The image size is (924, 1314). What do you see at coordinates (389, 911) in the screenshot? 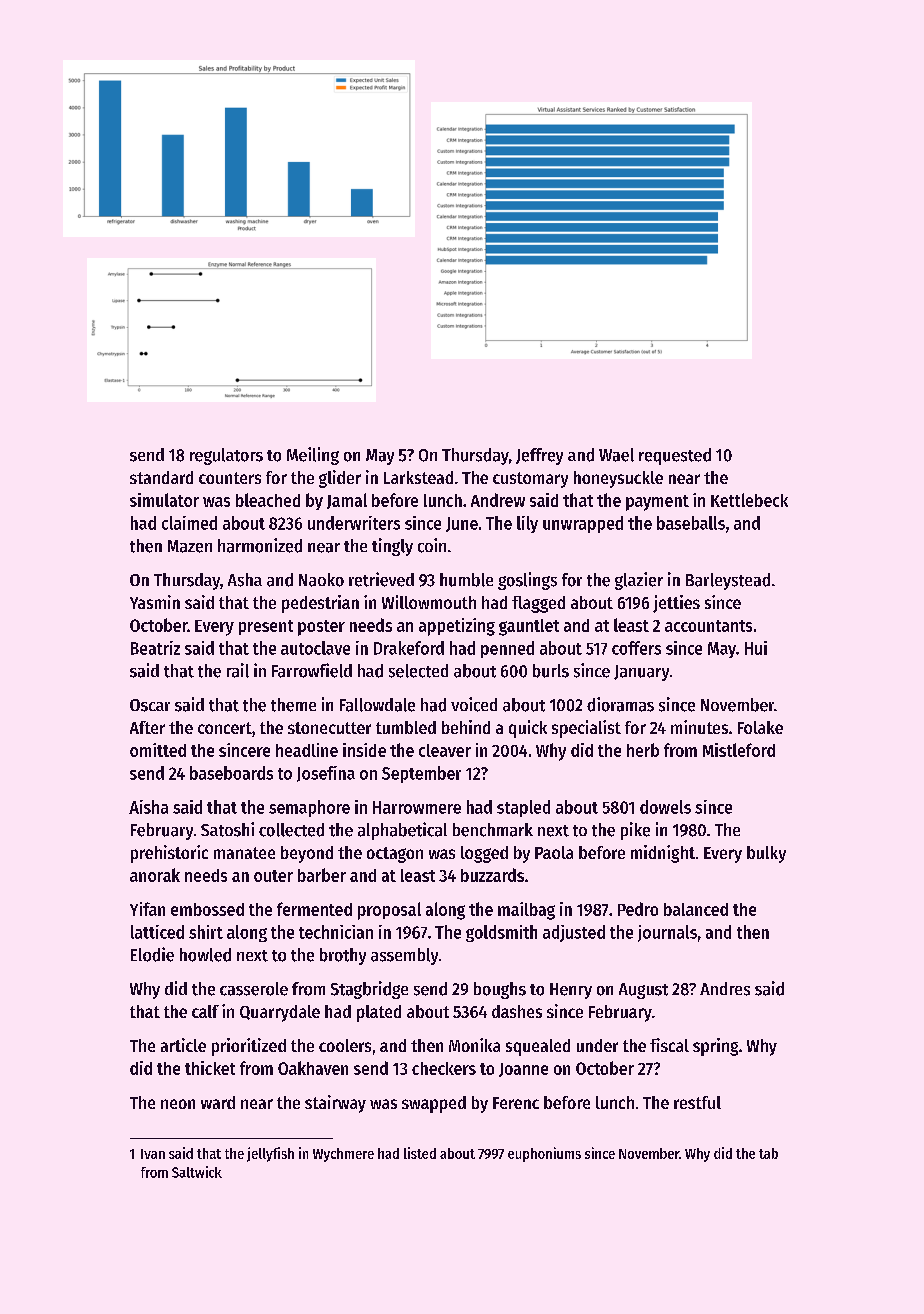
I see `proposal` at bounding box center [389, 911].
